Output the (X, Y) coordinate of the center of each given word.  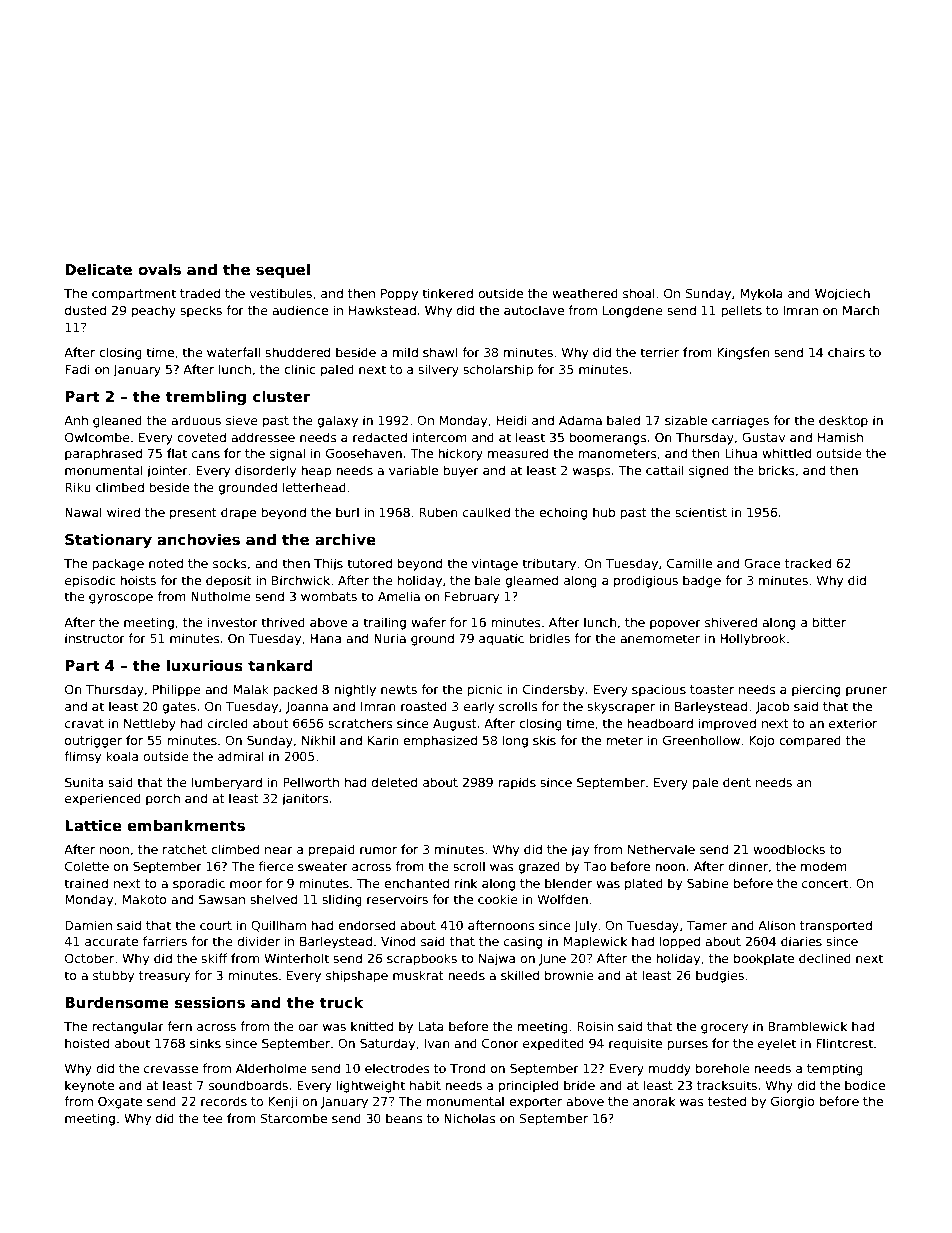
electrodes (397, 1068)
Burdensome (117, 1002)
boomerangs (608, 438)
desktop (843, 421)
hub (604, 512)
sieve (242, 420)
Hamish (840, 437)
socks (230, 563)
